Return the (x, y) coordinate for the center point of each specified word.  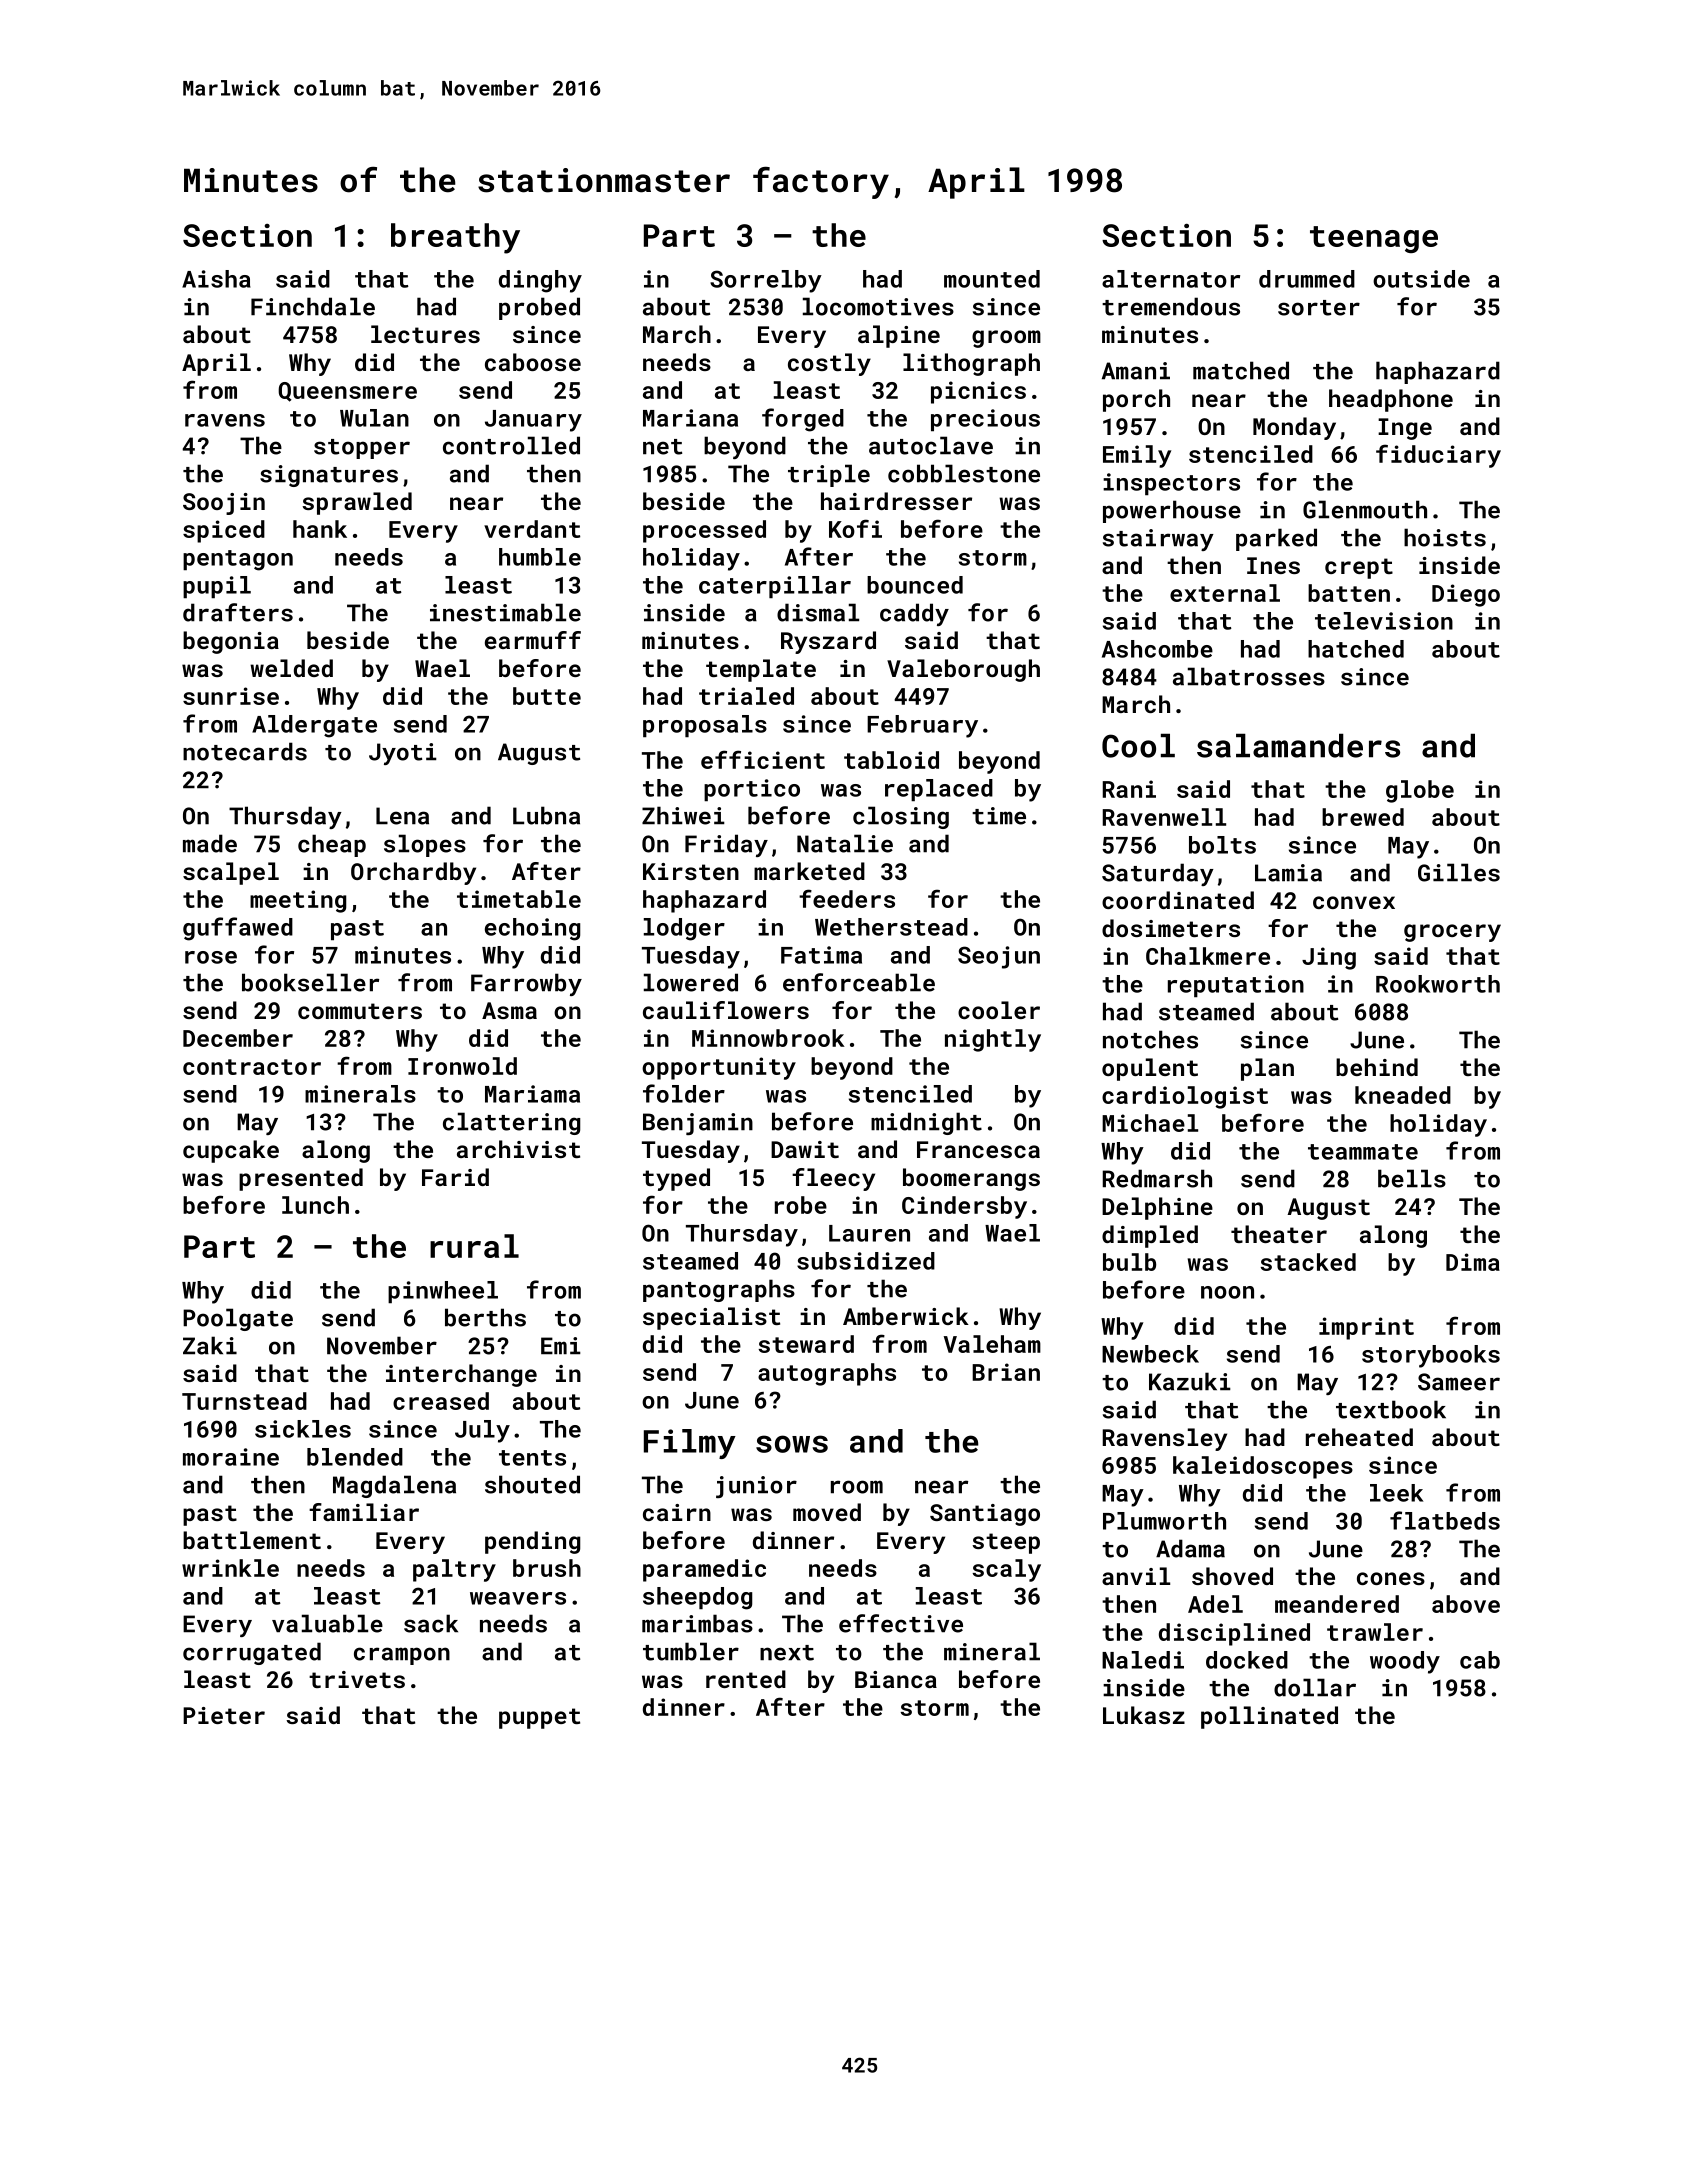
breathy (455, 238)
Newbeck (1150, 1354)
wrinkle (230, 1568)
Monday (1294, 428)
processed (704, 531)
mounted (992, 279)
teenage (1374, 239)
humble (540, 557)
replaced (939, 790)
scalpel (231, 873)
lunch (315, 1205)
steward (806, 1344)
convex (1354, 902)
